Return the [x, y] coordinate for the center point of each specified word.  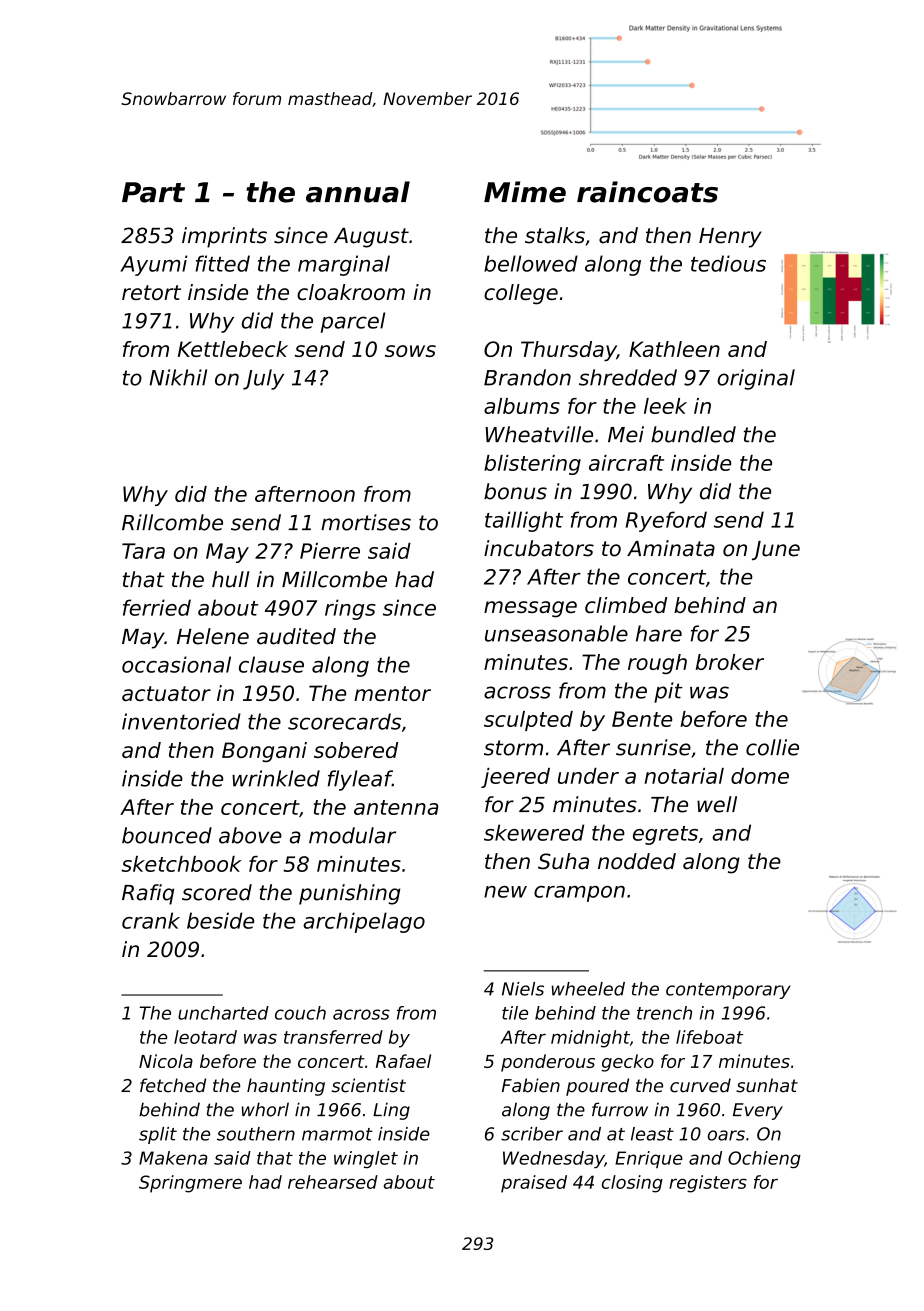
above [250, 835]
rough [657, 664]
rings [350, 609]
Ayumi [153, 265]
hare [659, 633]
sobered [356, 750]
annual [358, 192]
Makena [173, 1158]
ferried [157, 607]
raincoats [647, 192]
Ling [391, 1111]
